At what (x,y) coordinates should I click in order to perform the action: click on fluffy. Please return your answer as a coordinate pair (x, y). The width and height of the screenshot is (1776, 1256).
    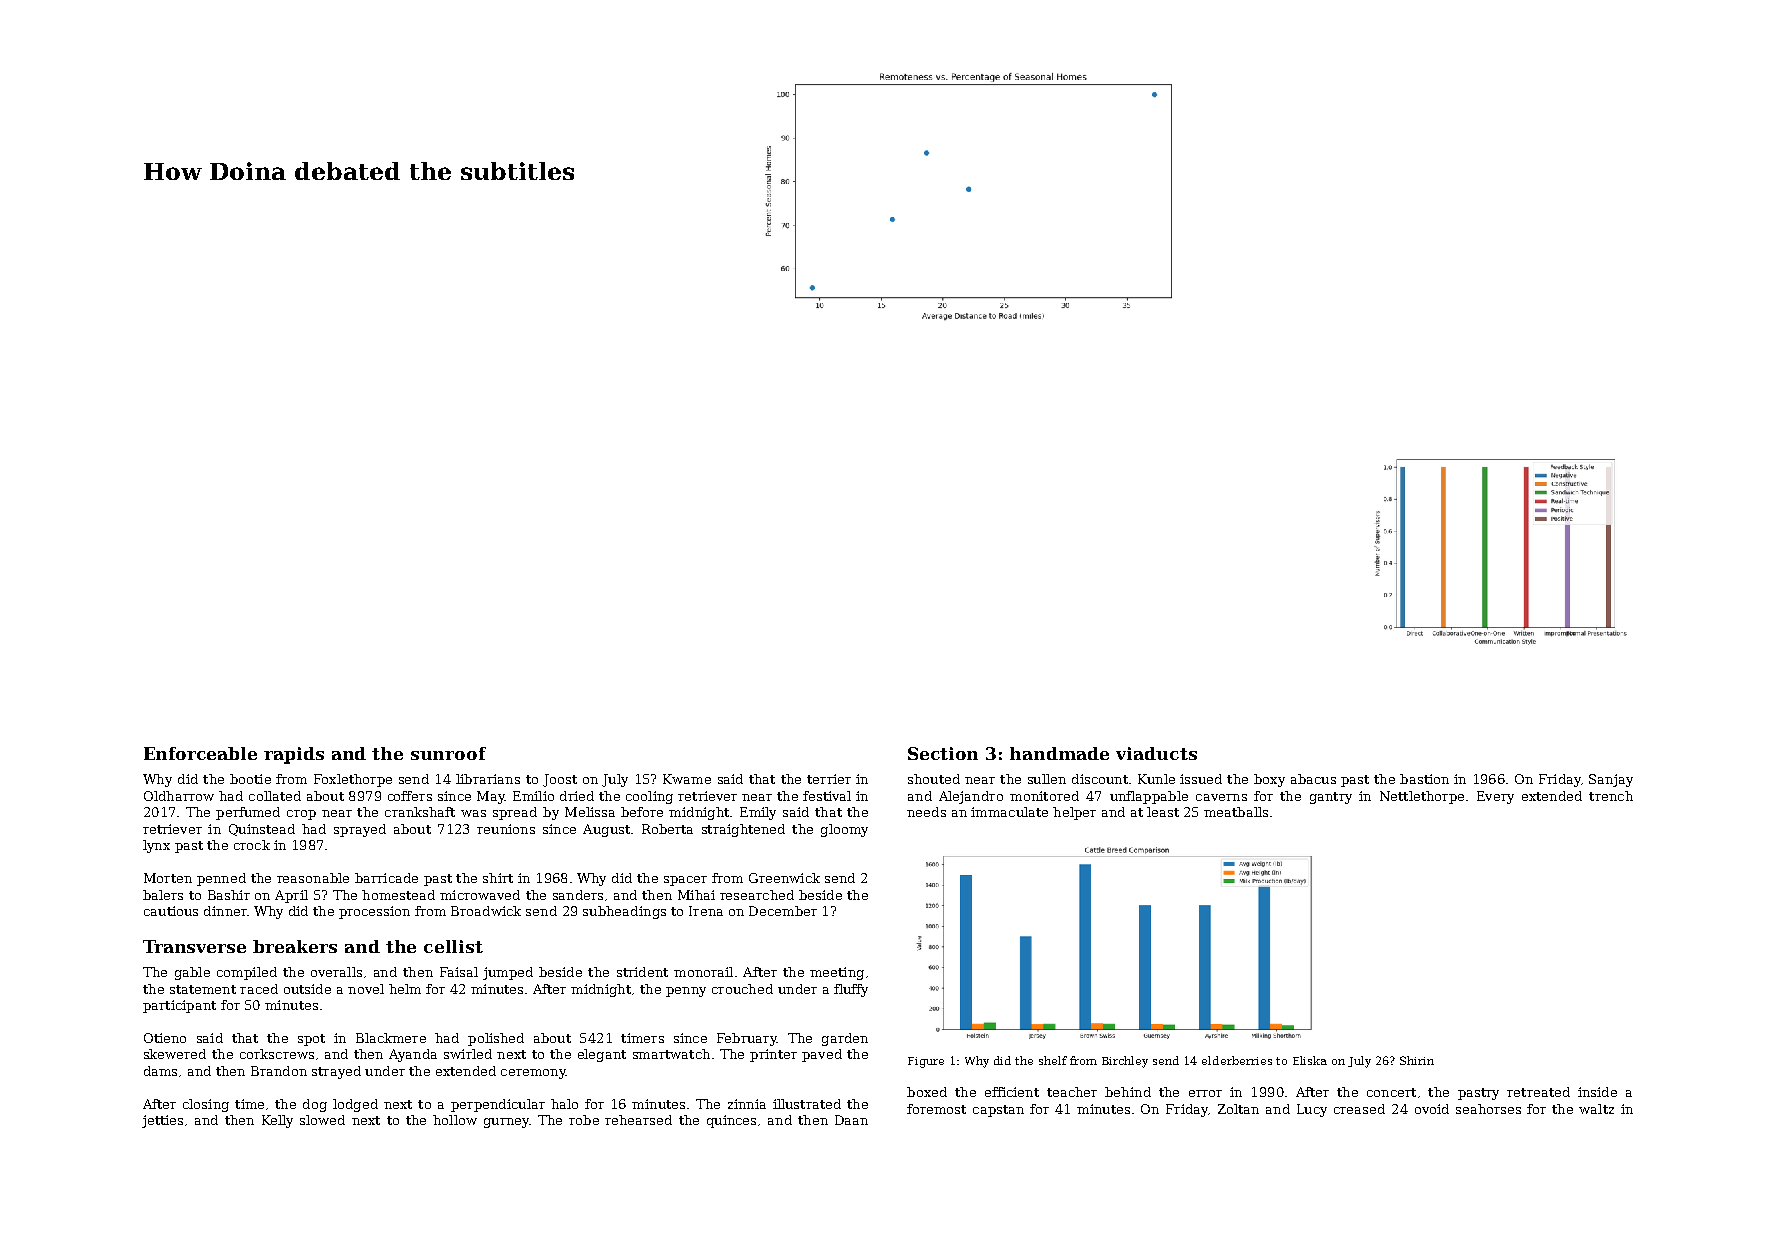
    Looking at the image, I should click on (851, 990).
